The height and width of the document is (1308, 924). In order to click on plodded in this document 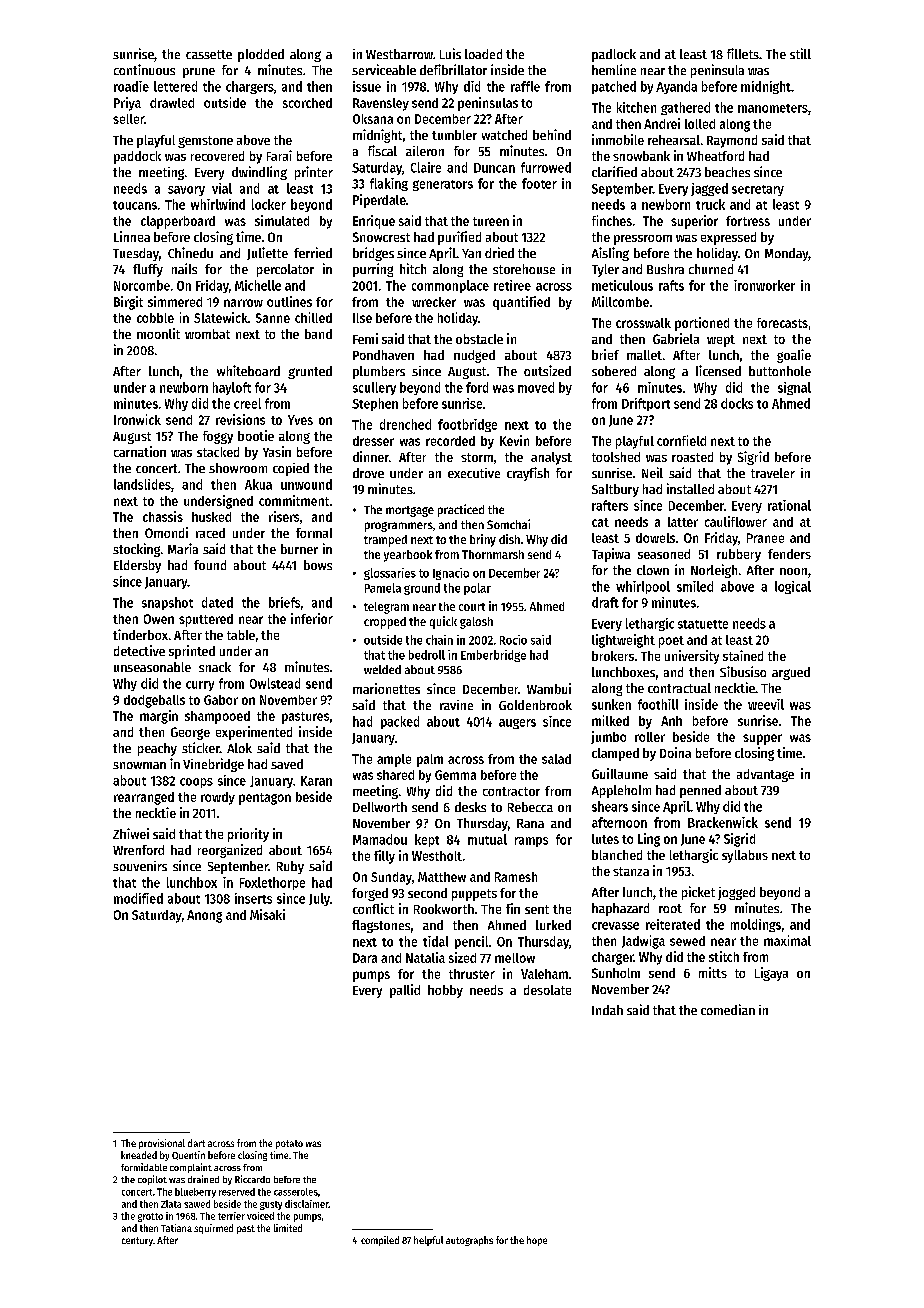, I will do `click(261, 55)`.
